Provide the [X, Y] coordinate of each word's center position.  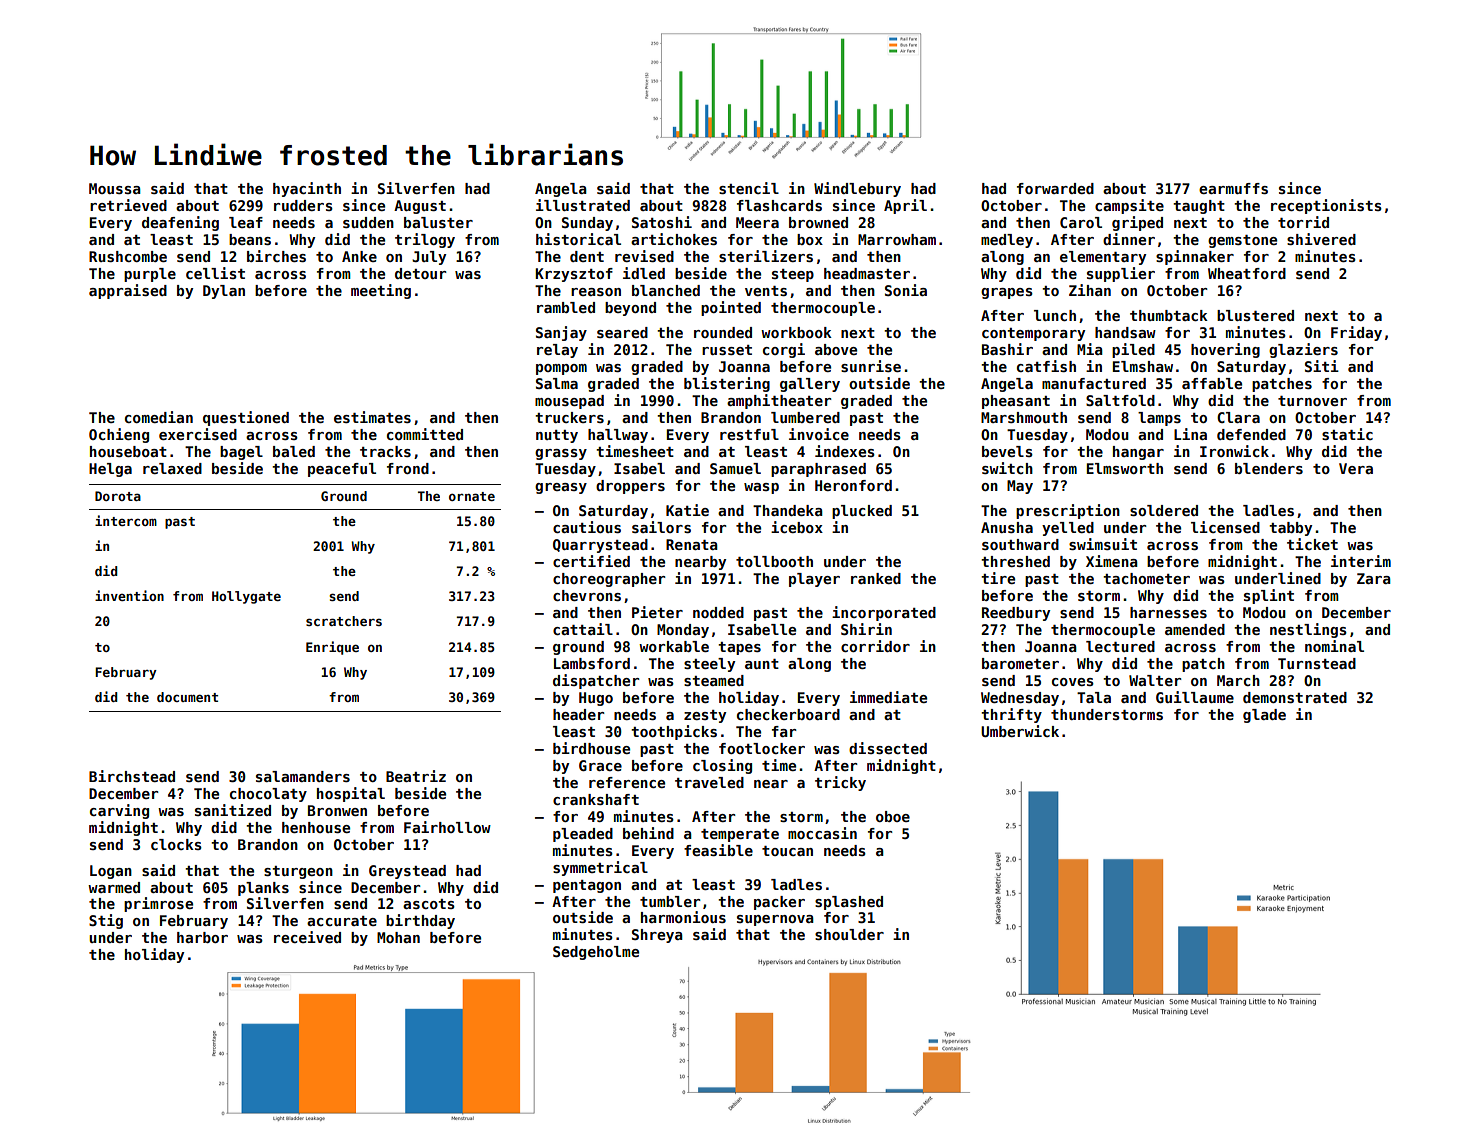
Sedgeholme [596, 953]
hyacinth [307, 189]
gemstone [1242, 241]
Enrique [332, 648]
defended [1251, 434]
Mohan [398, 937]
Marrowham [897, 239]
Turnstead [1317, 663]
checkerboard [788, 714]
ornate [472, 496]
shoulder [849, 934]
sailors [661, 527]
